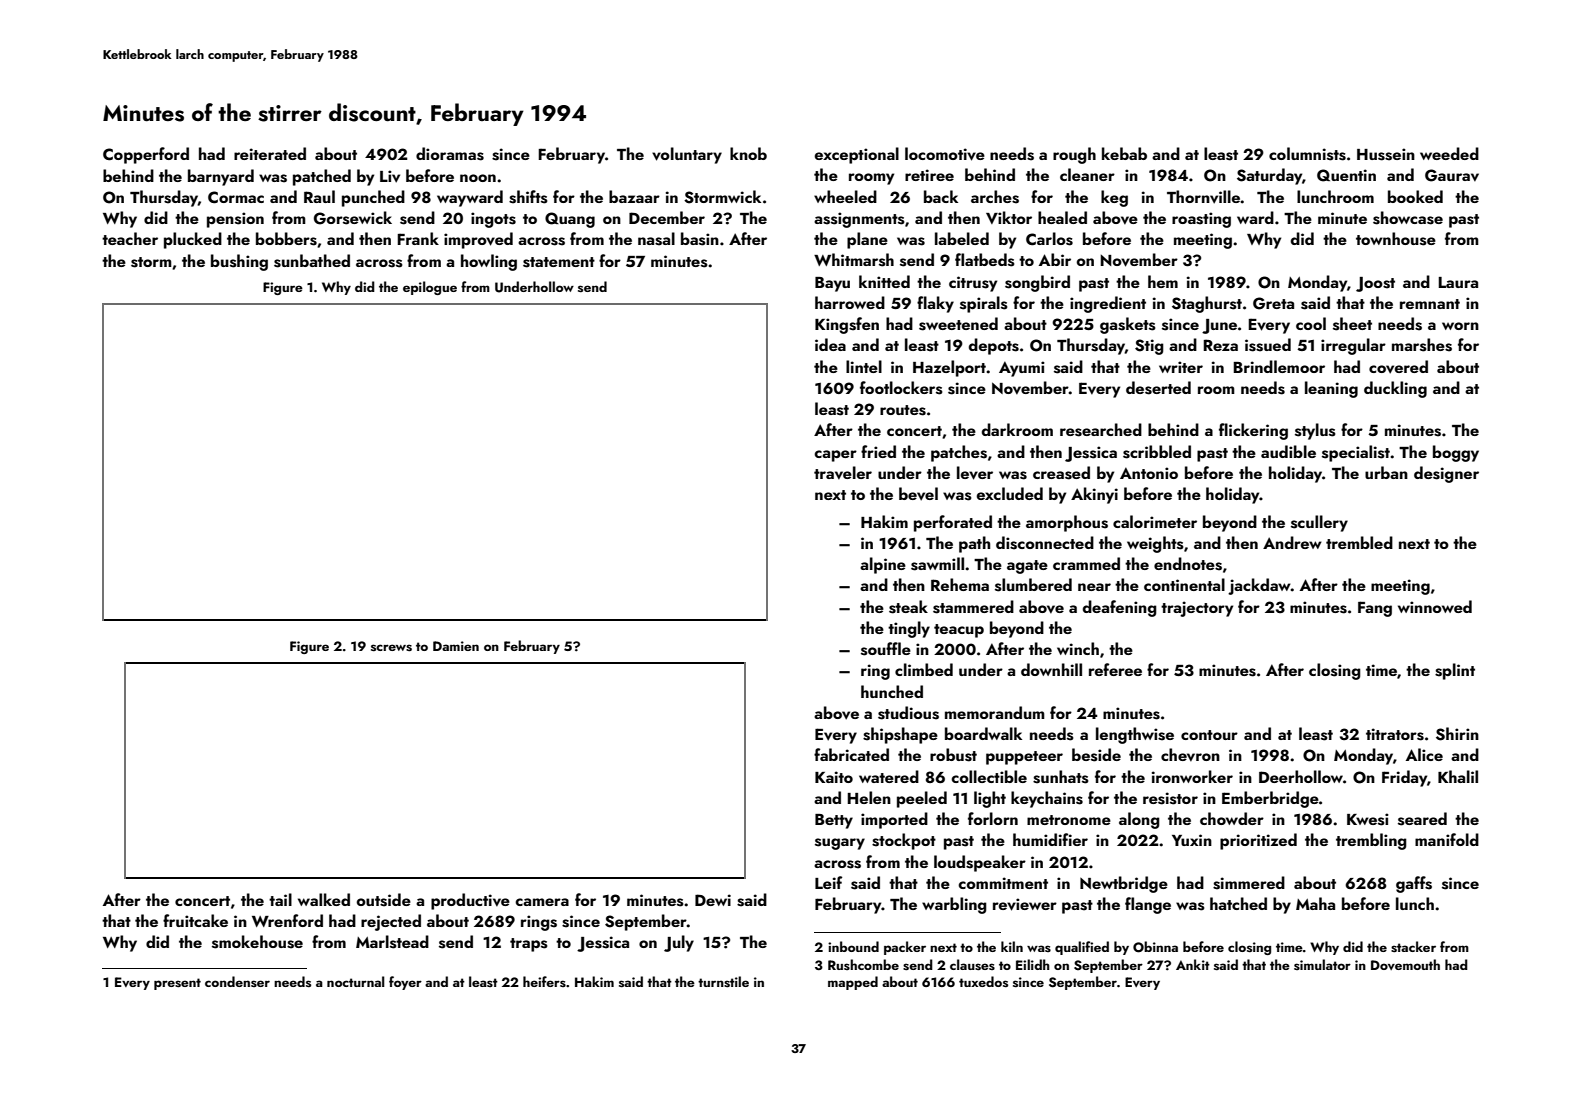 The height and width of the screenshot is (1119, 1582). What do you see at coordinates (235, 220) in the screenshot?
I see `pension` at bounding box center [235, 220].
